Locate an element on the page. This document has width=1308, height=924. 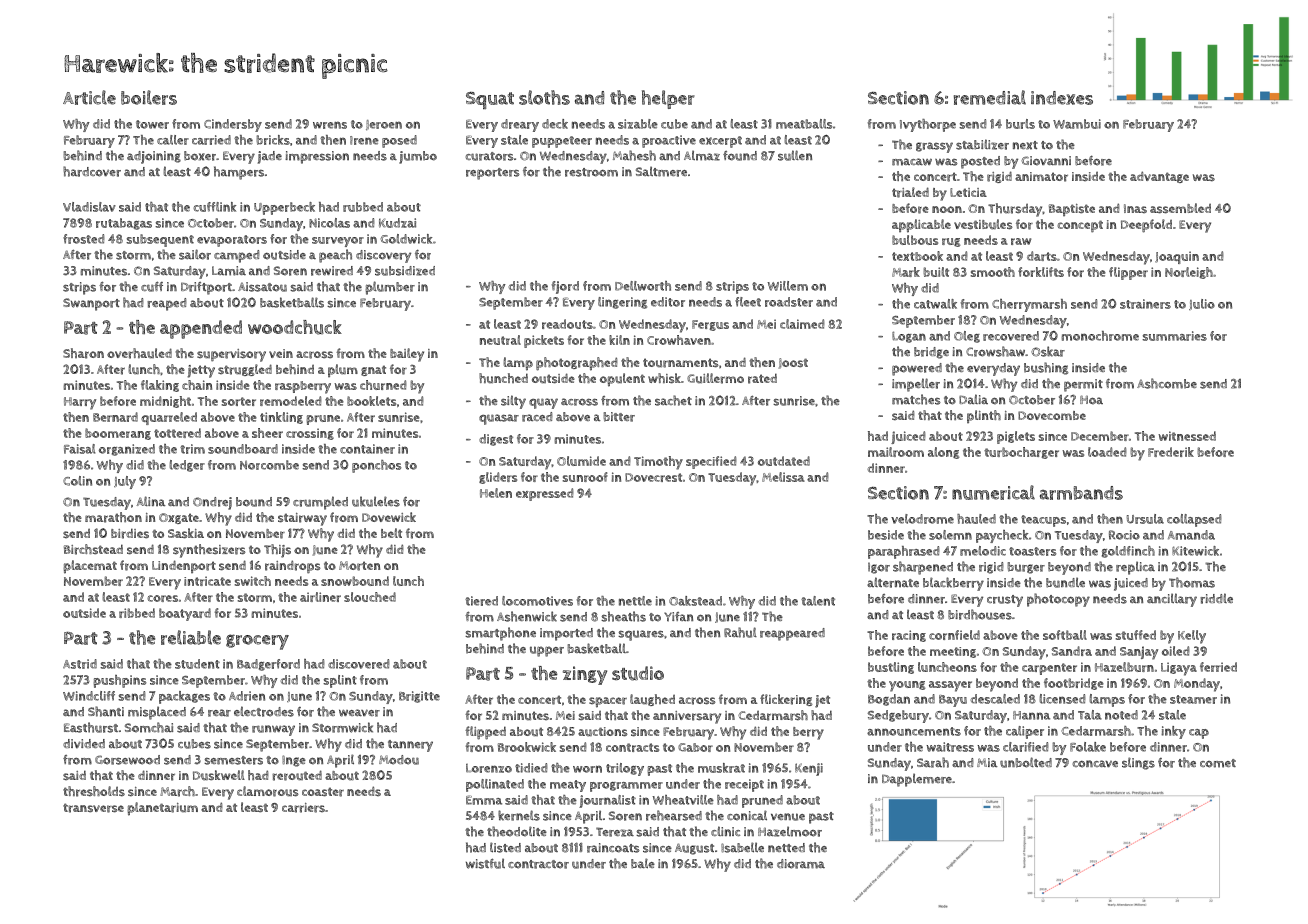
collapsed is located at coordinates (1194, 520).
